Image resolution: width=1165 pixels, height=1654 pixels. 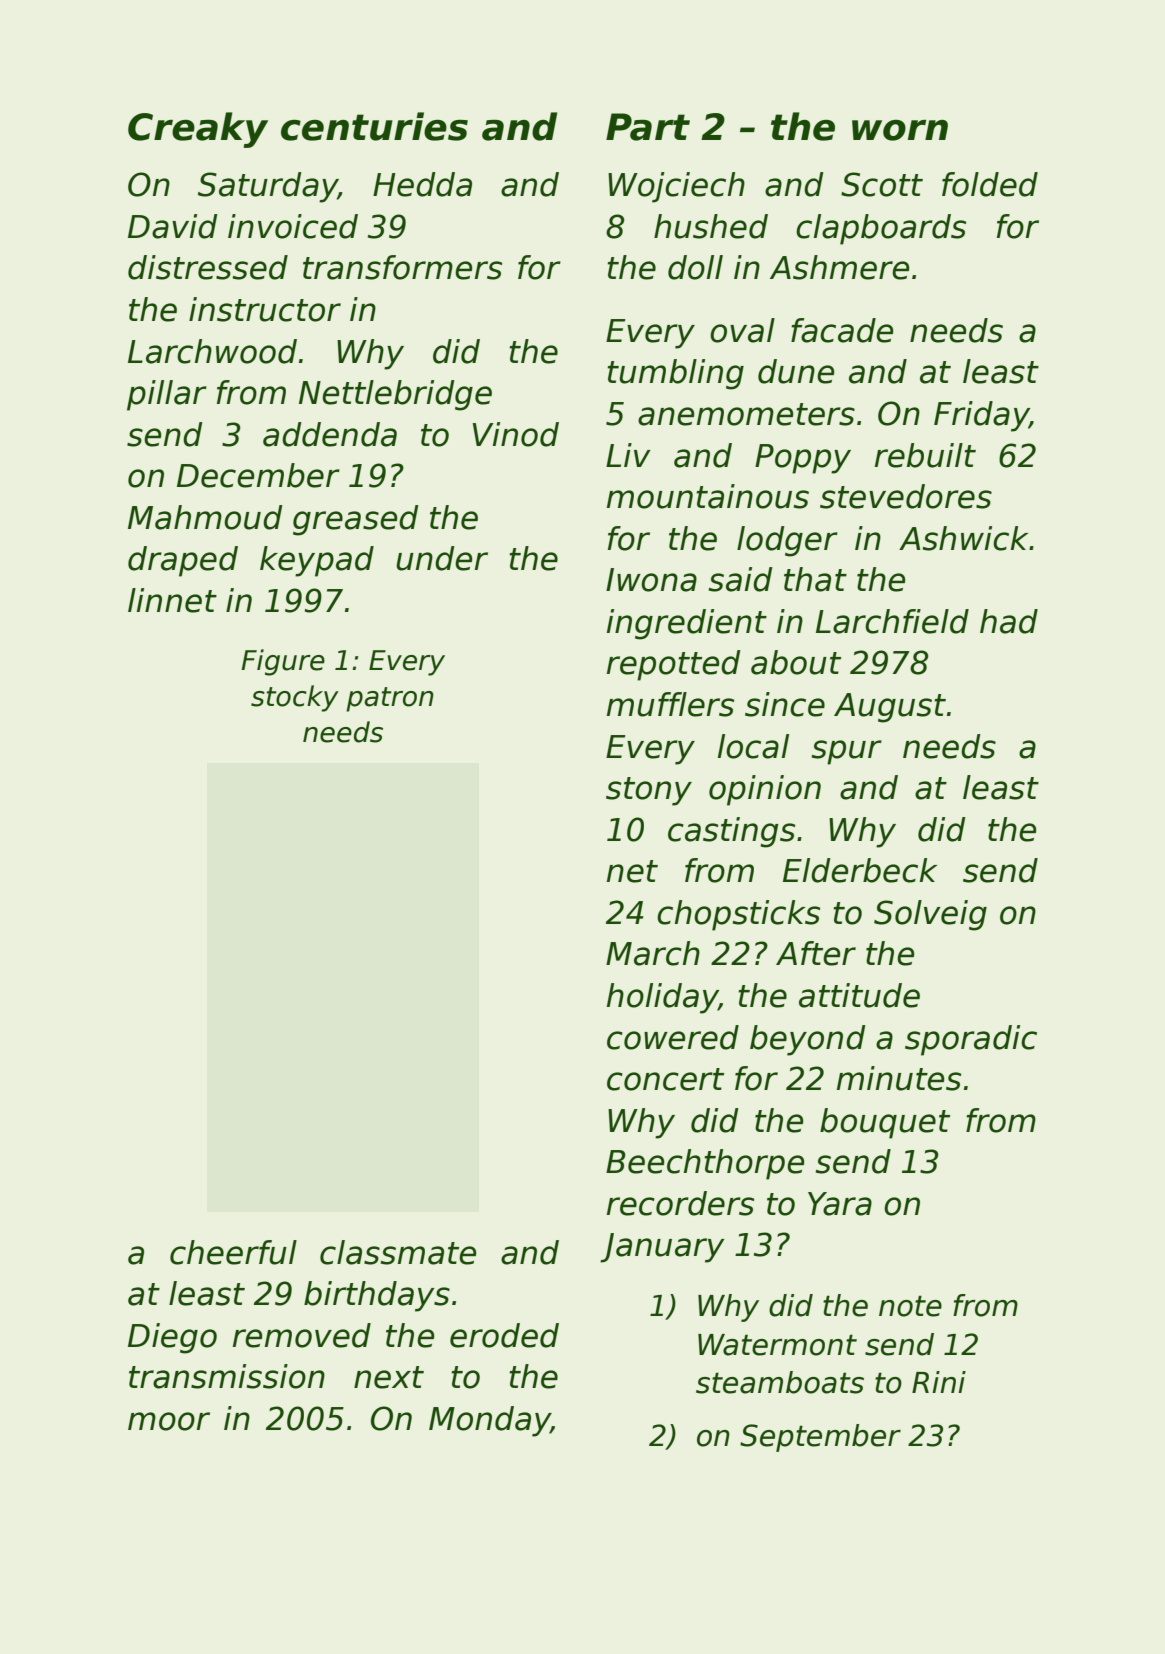 I want to click on cheerful, so click(x=233, y=1252).
